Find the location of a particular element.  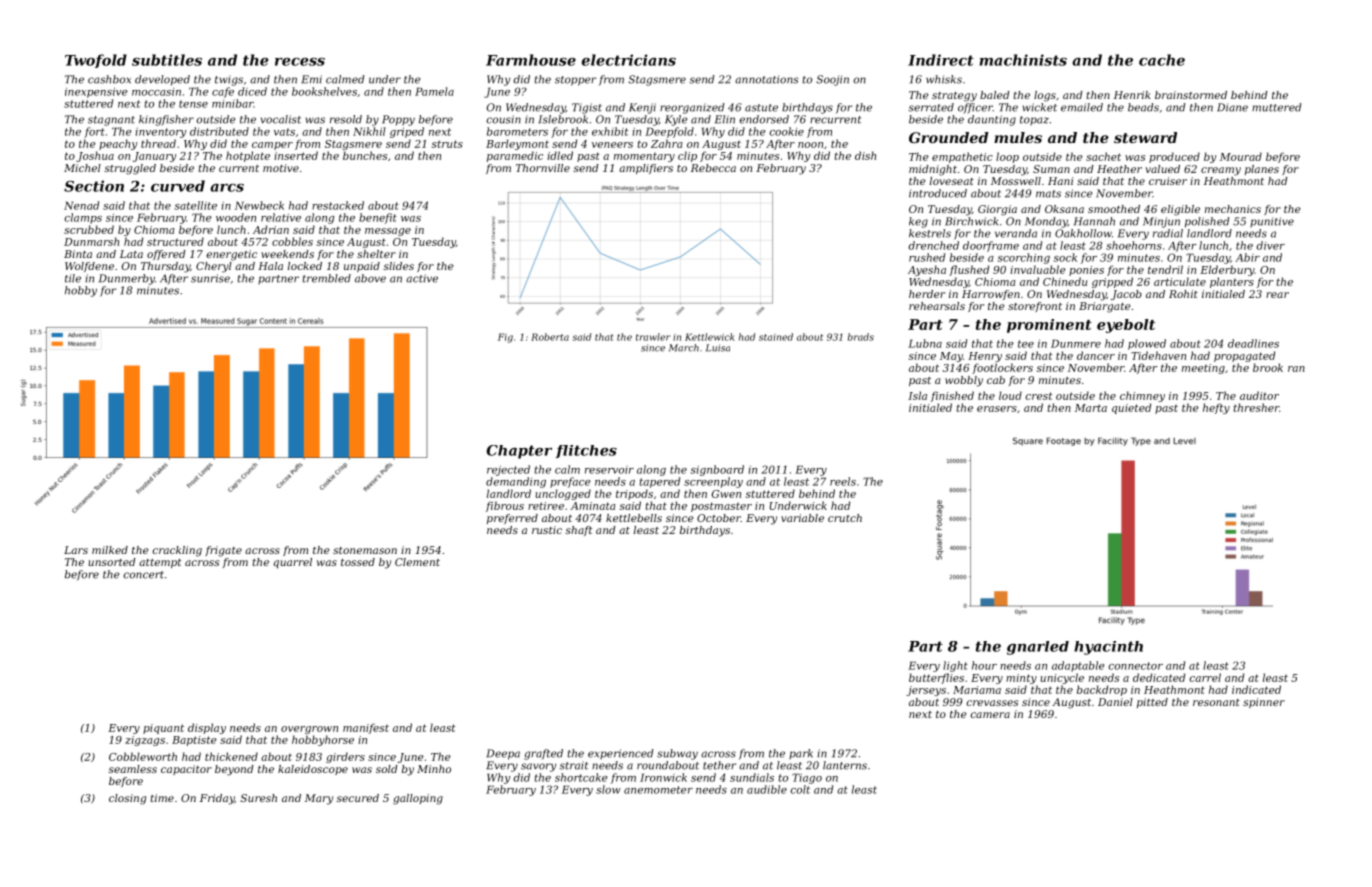

offered is located at coordinates (166, 255).
